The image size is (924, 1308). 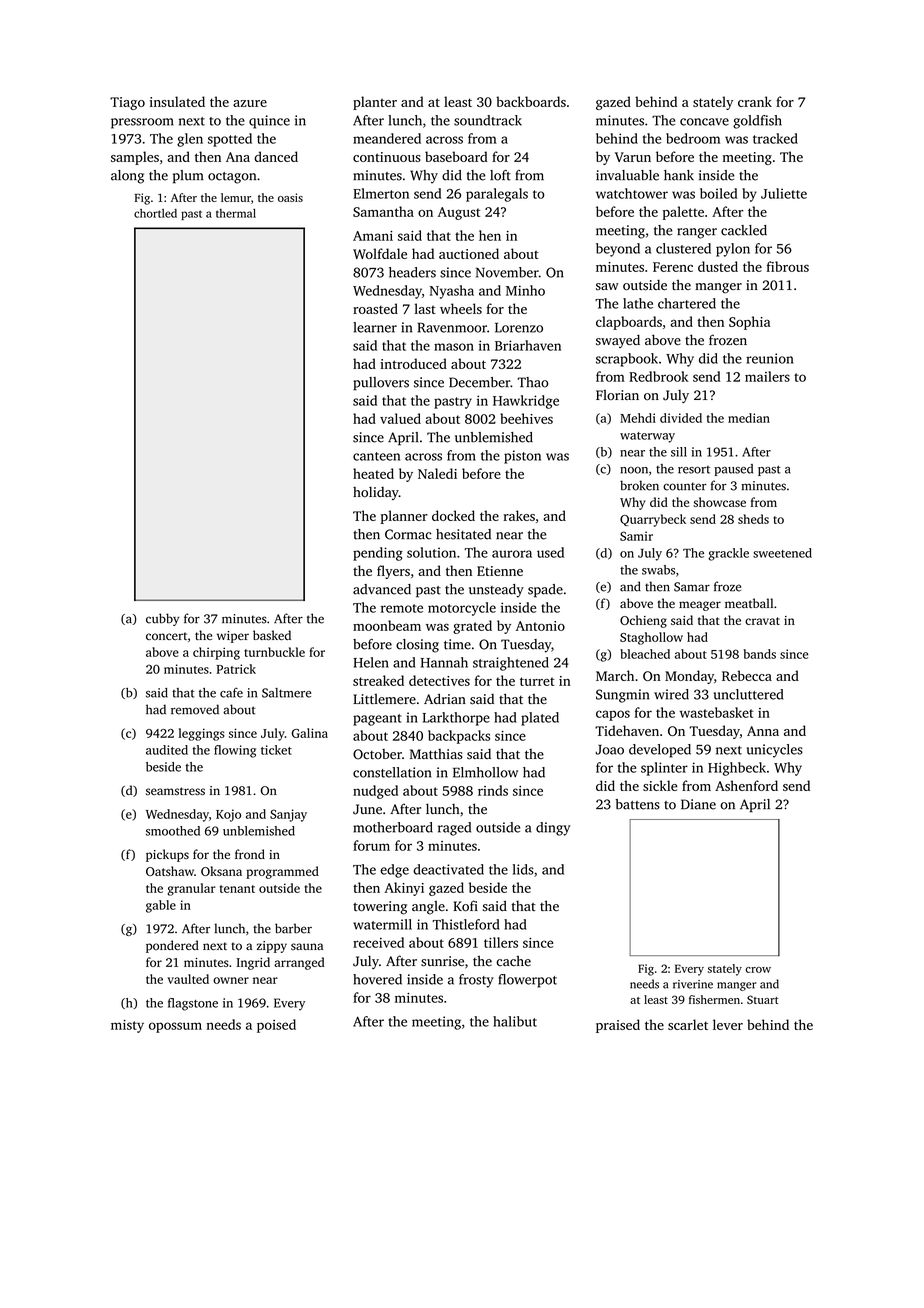 What do you see at coordinates (759, 654) in the screenshot?
I see `bands` at bounding box center [759, 654].
